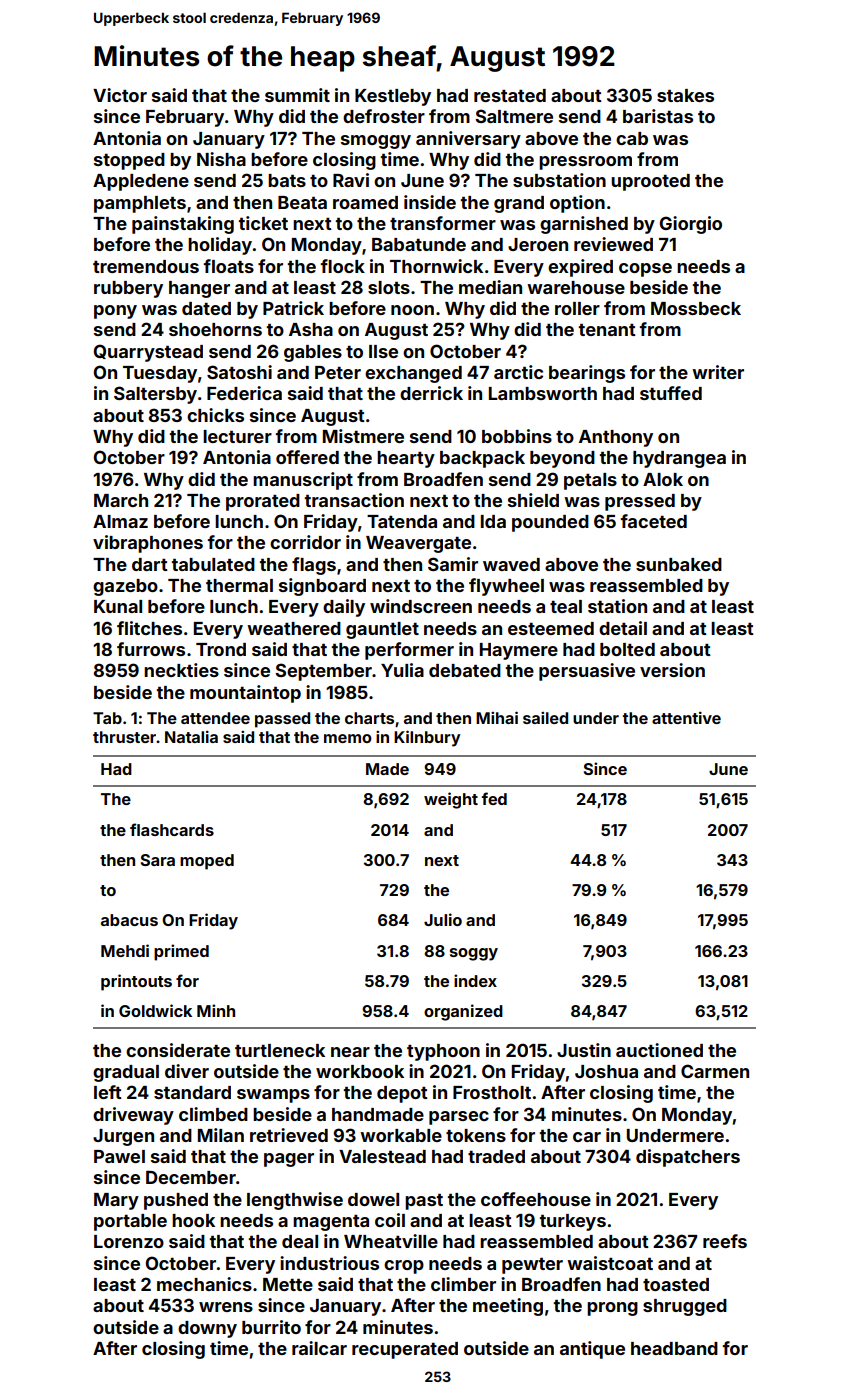 The width and height of the screenshot is (849, 1400). Describe the element at coordinates (451, 800) in the screenshot. I see `weight` at that location.
